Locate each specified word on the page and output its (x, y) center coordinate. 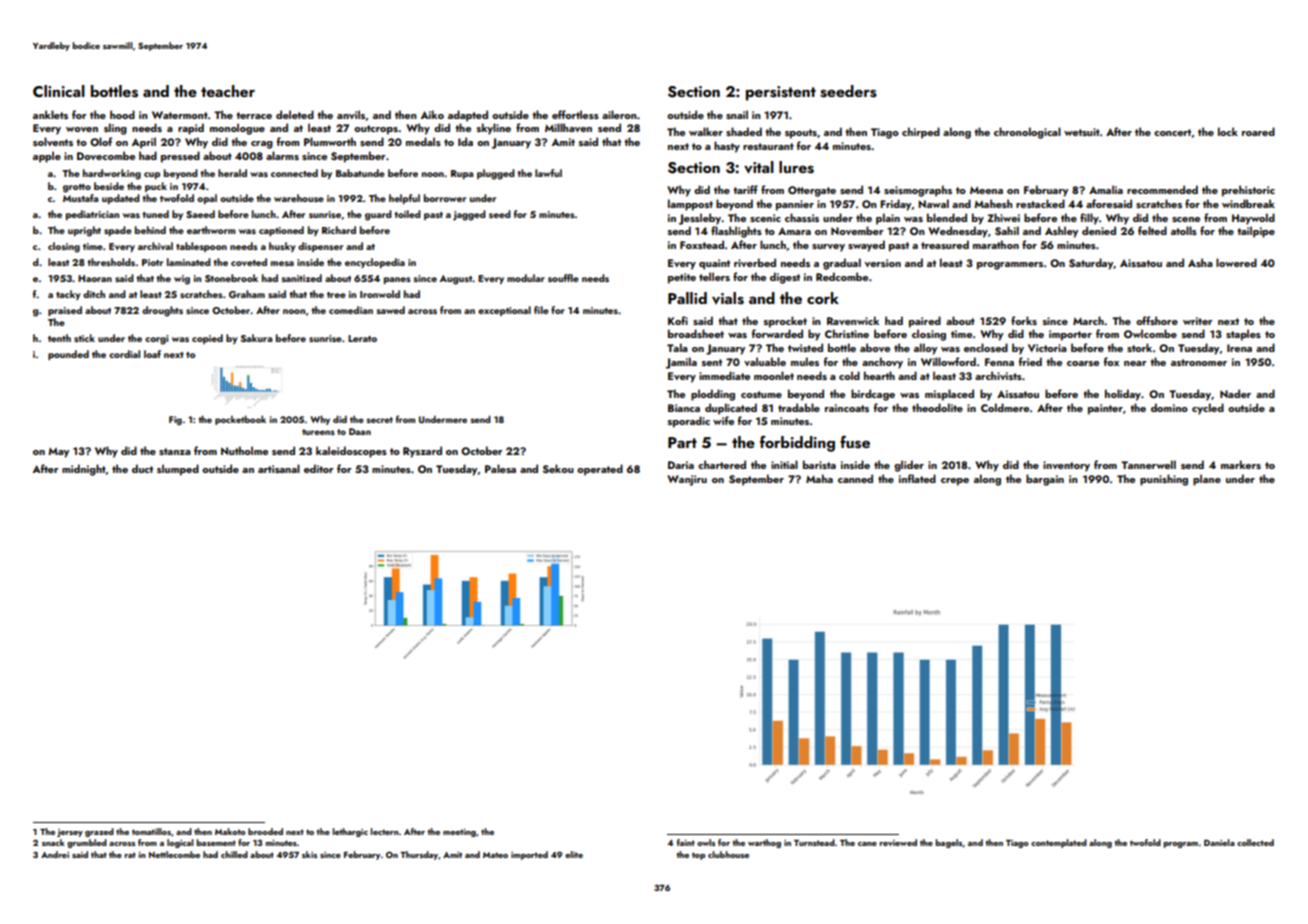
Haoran (95, 278)
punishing (1164, 480)
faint (685, 842)
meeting (459, 833)
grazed (99, 832)
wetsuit (1082, 132)
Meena (986, 190)
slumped (178, 470)
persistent (781, 93)
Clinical (59, 91)
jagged (469, 215)
